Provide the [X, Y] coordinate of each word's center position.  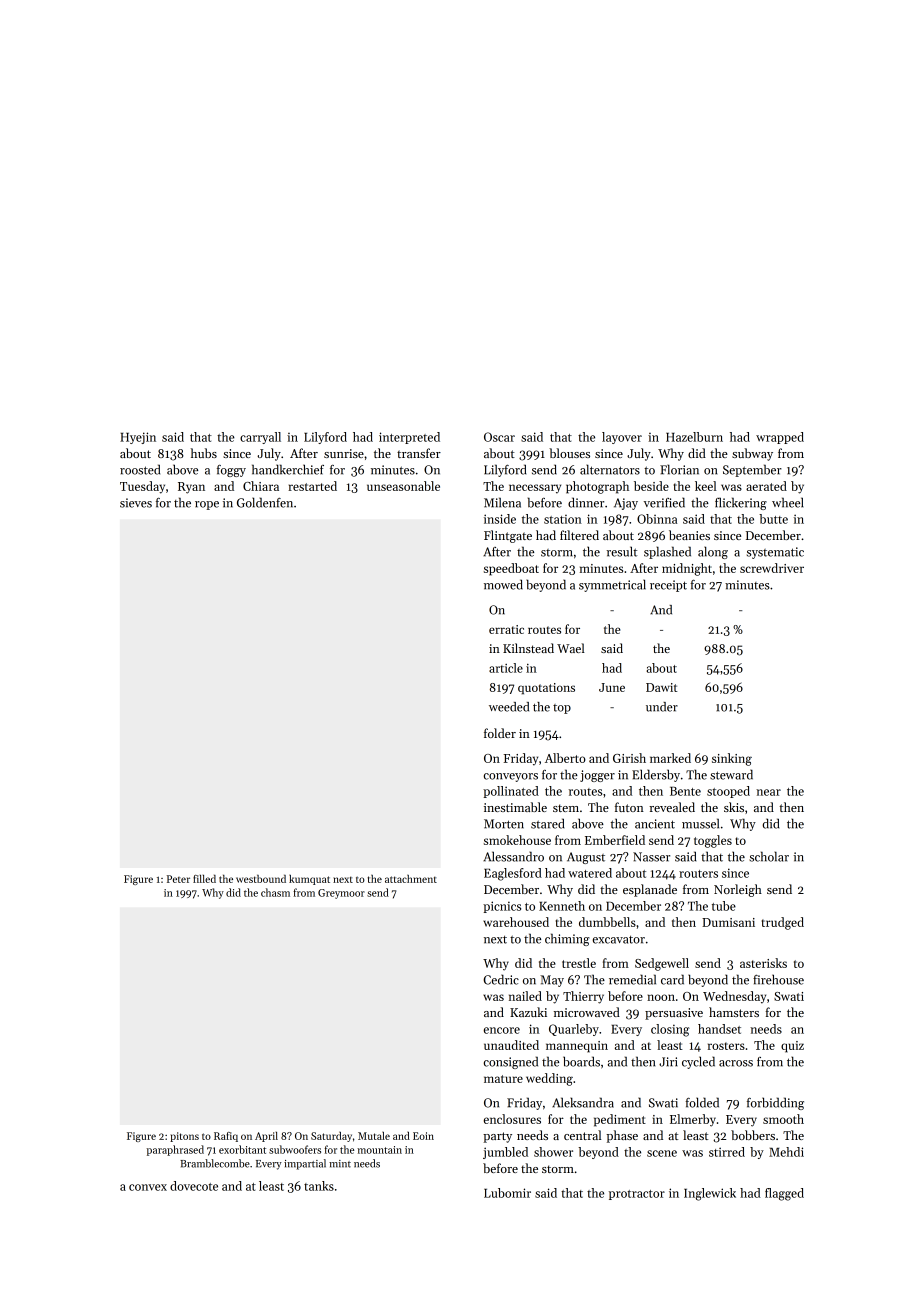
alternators [610, 469]
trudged [783, 923]
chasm [275, 892]
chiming [567, 939]
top [562, 709]
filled [204, 879]
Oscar [499, 437]
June [612, 687]
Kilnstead [528, 648]
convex [148, 1187]
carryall [260, 438]
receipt [668, 586]
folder [500, 733]
